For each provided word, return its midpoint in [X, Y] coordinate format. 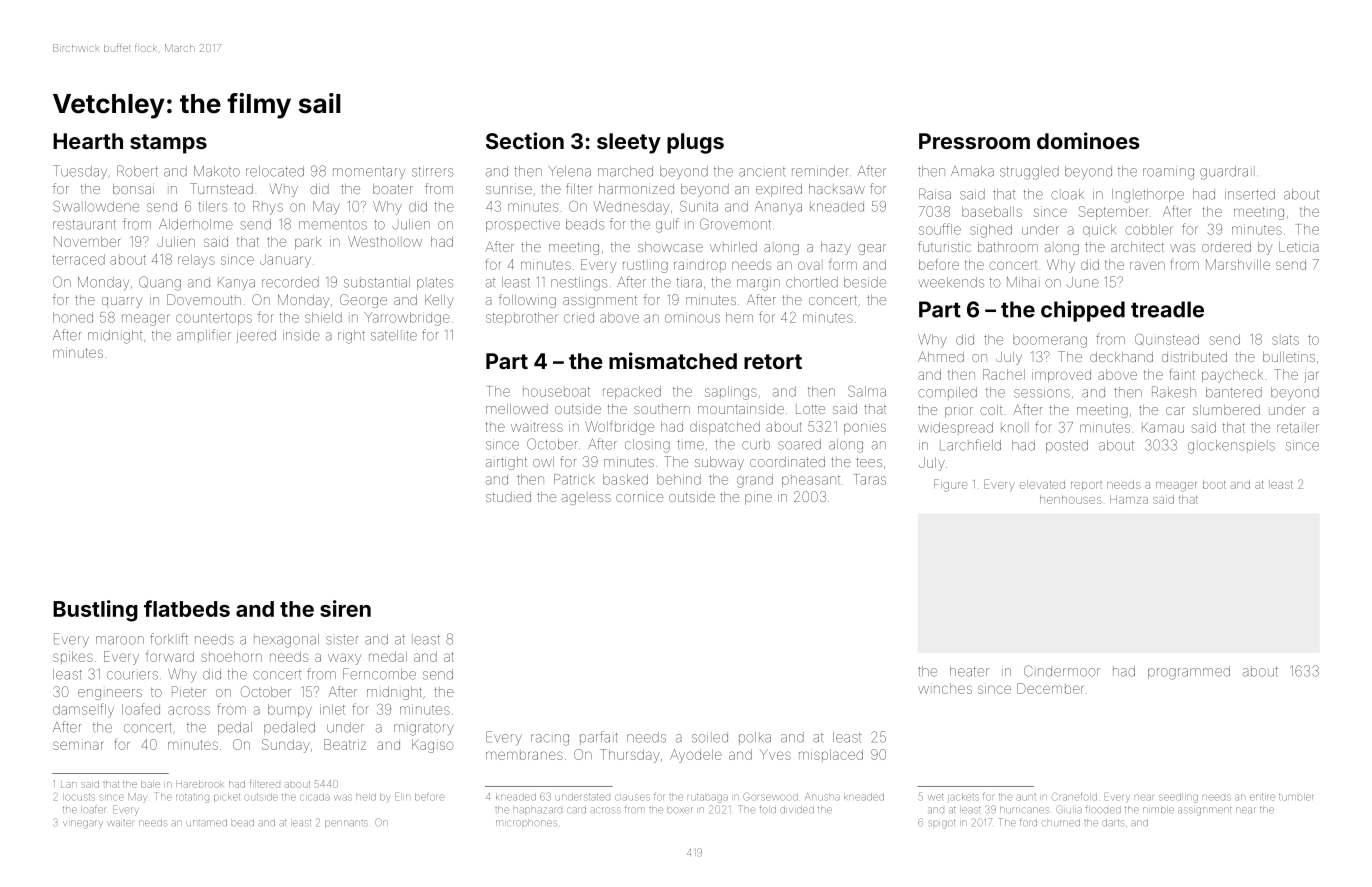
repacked [632, 392]
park [308, 242]
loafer [94, 809]
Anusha [822, 797]
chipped [1083, 311]
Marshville [1238, 264]
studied [508, 497]
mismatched [673, 360]
